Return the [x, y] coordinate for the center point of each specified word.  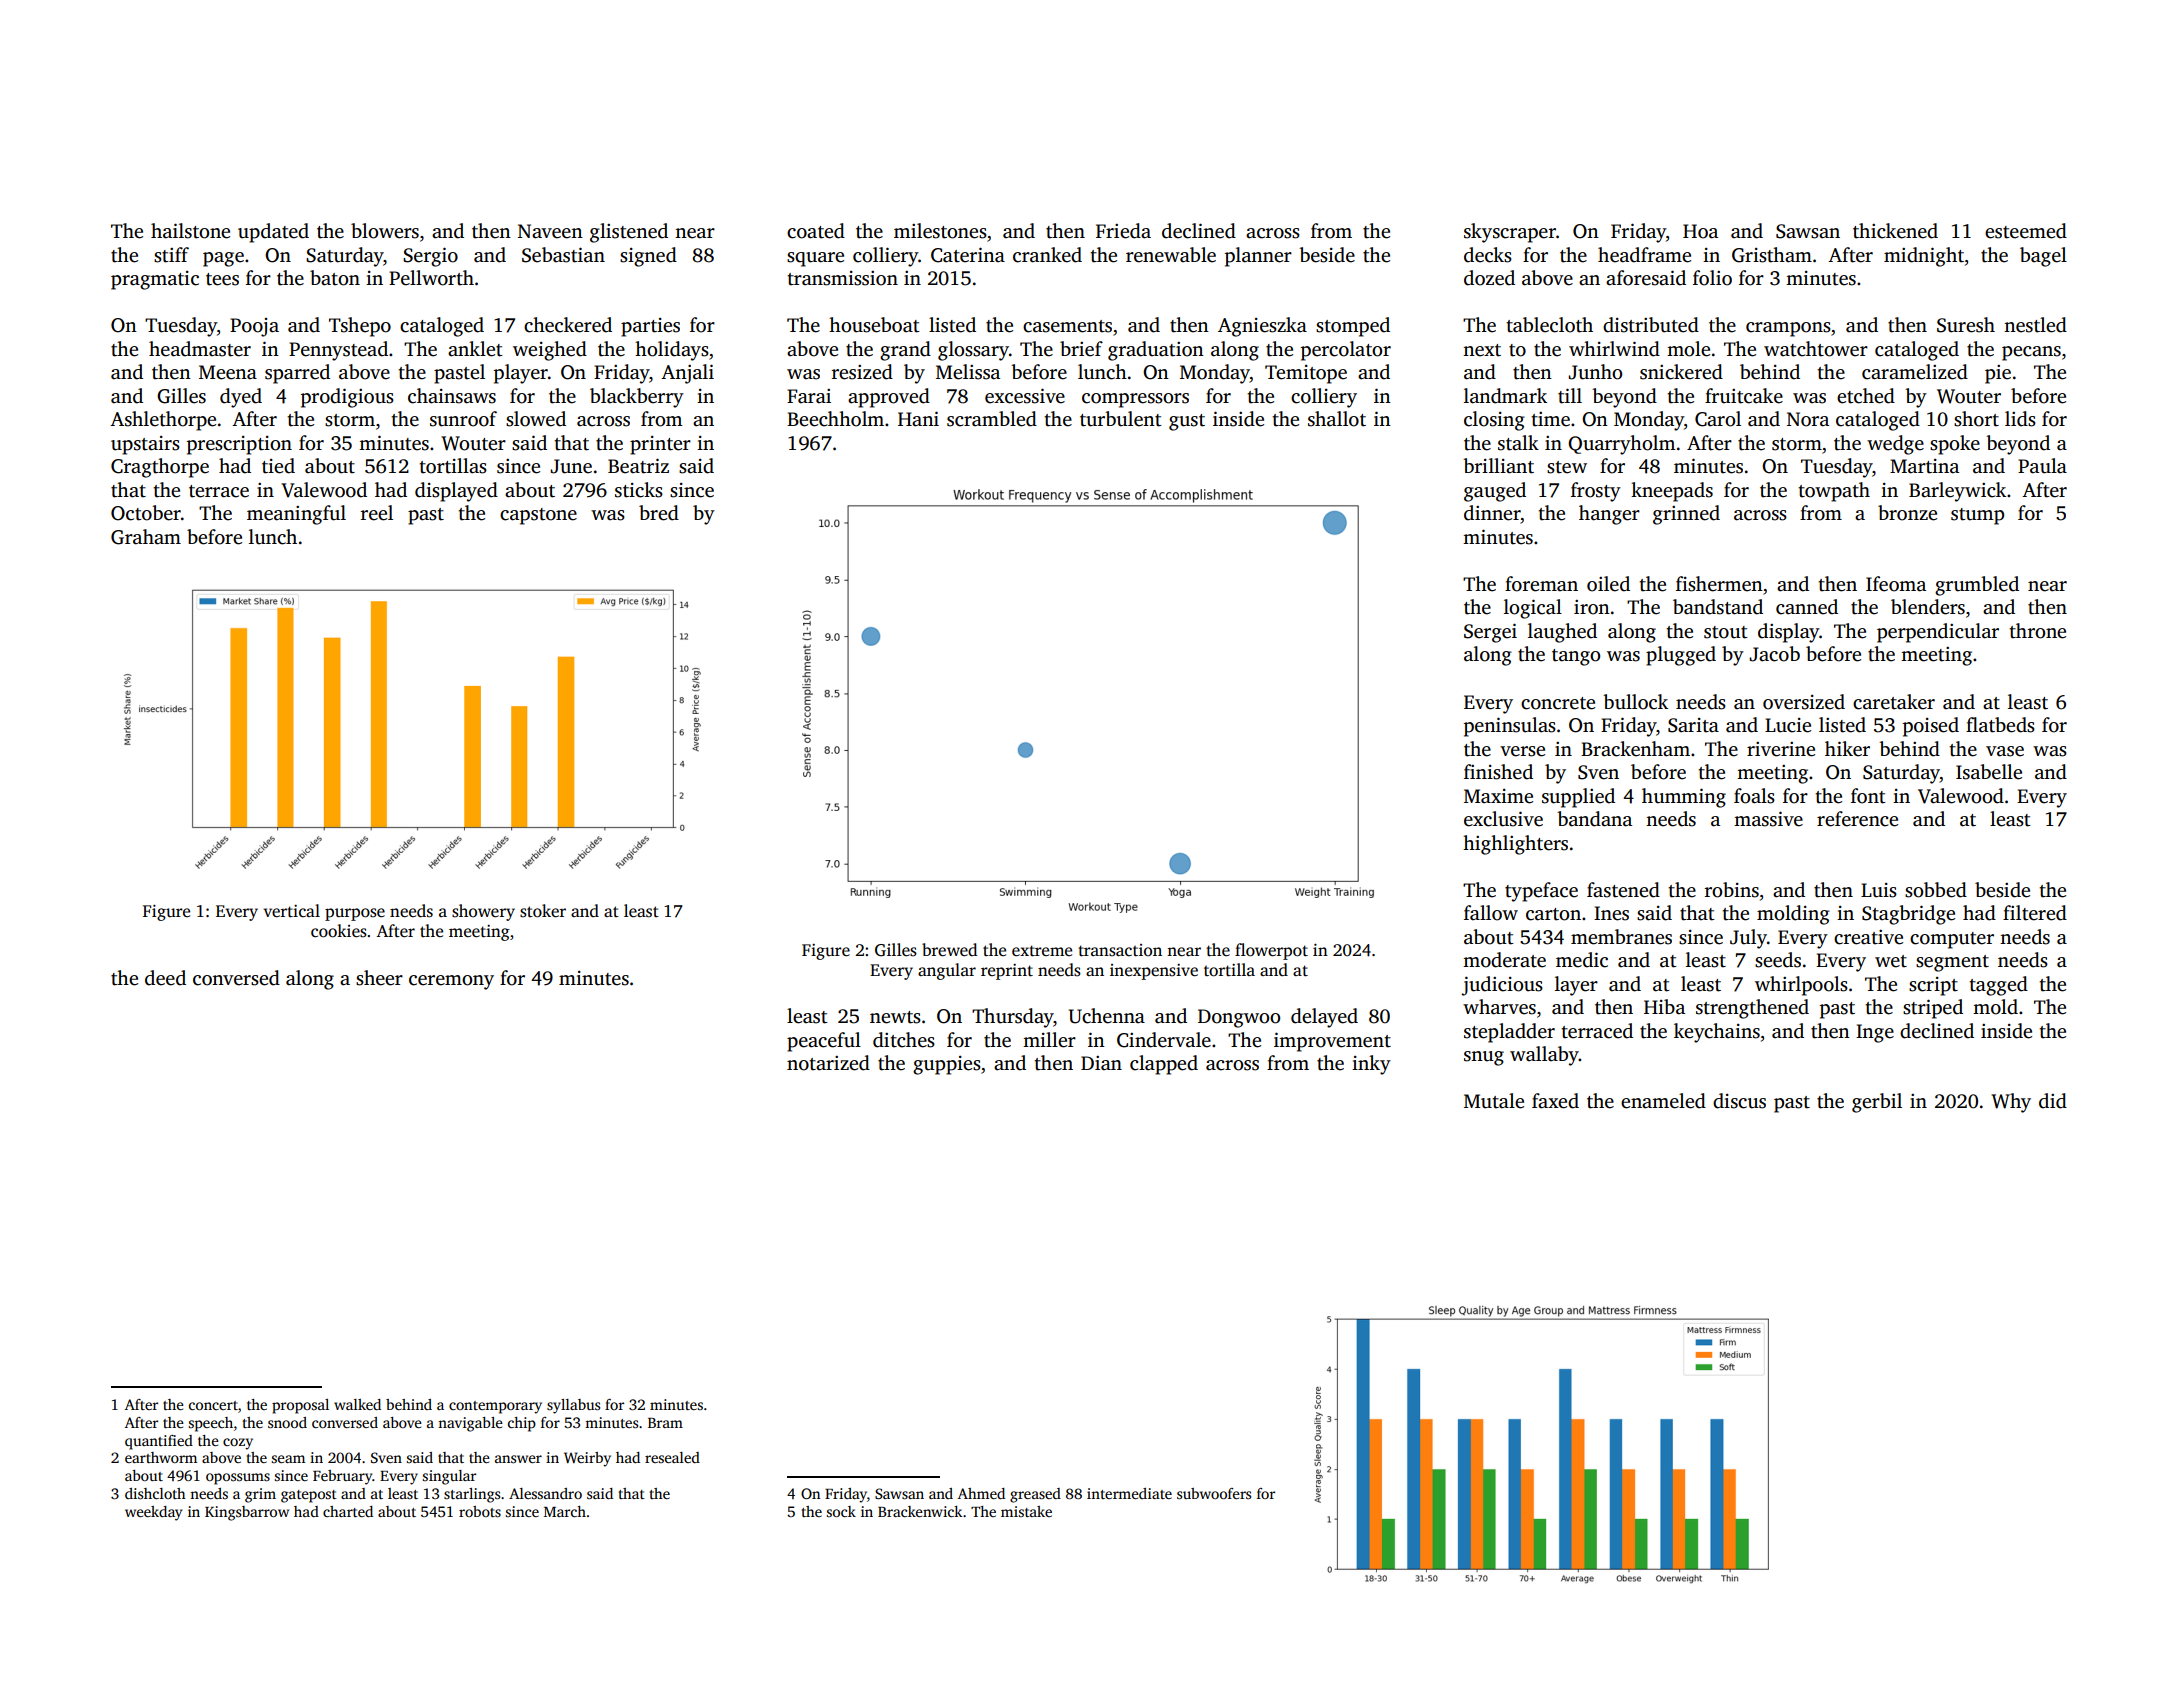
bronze [1907, 513]
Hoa [1700, 231]
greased [1035, 1495]
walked [357, 1404]
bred [659, 513]
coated [816, 231]
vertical [291, 911]
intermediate [1129, 1493]
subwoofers [1214, 1493]
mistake [1026, 1511]
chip [522, 1424]
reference [1857, 819]
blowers [385, 231]
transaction [1120, 950]
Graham [146, 537]
